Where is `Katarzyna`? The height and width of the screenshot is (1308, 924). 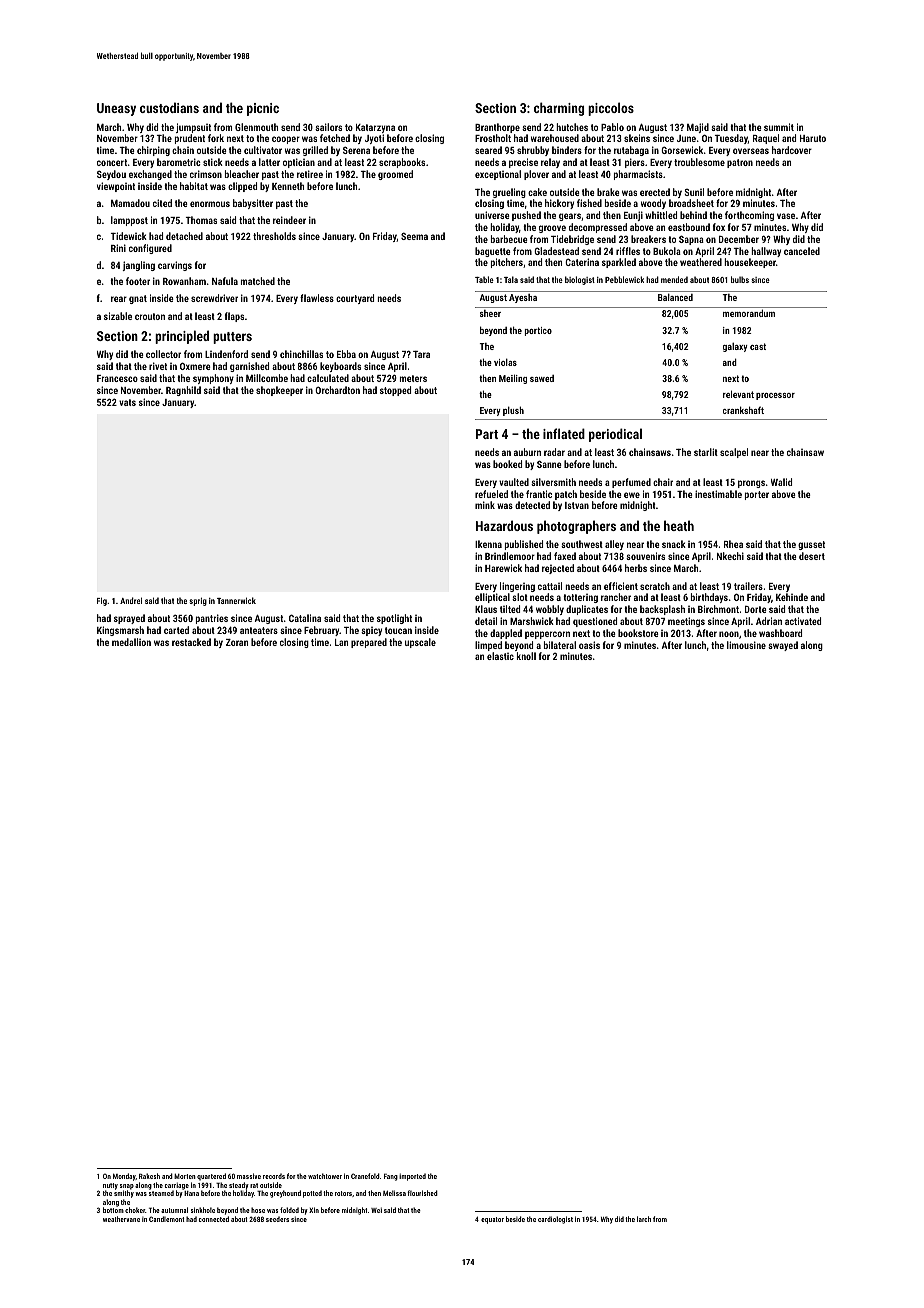 Katarzyna is located at coordinates (375, 128).
